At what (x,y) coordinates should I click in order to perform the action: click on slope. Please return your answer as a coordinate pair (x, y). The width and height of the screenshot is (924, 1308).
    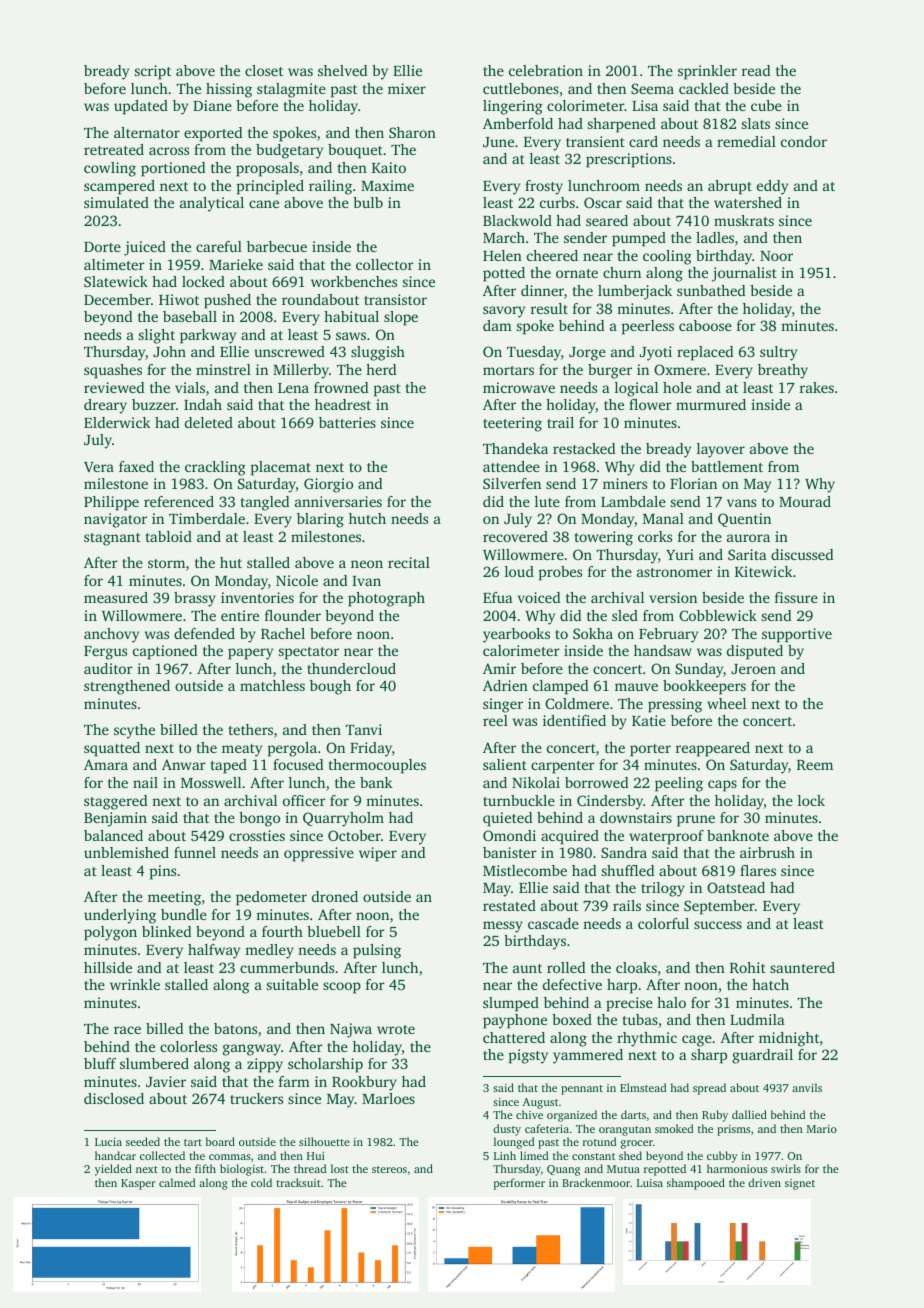
    Looking at the image, I should click on (401, 318).
